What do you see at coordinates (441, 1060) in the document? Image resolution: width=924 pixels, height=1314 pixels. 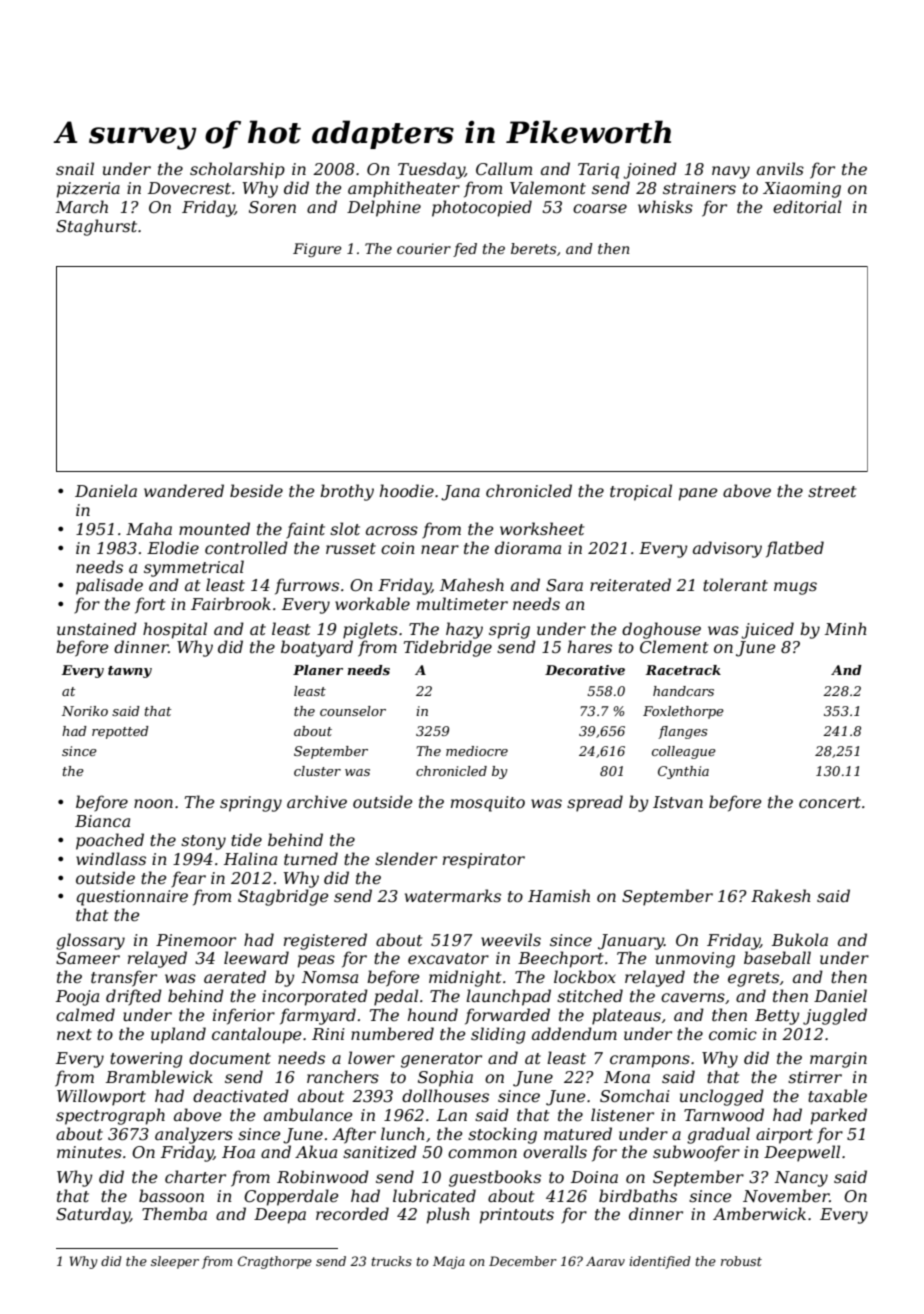 I see `generator` at bounding box center [441, 1060].
